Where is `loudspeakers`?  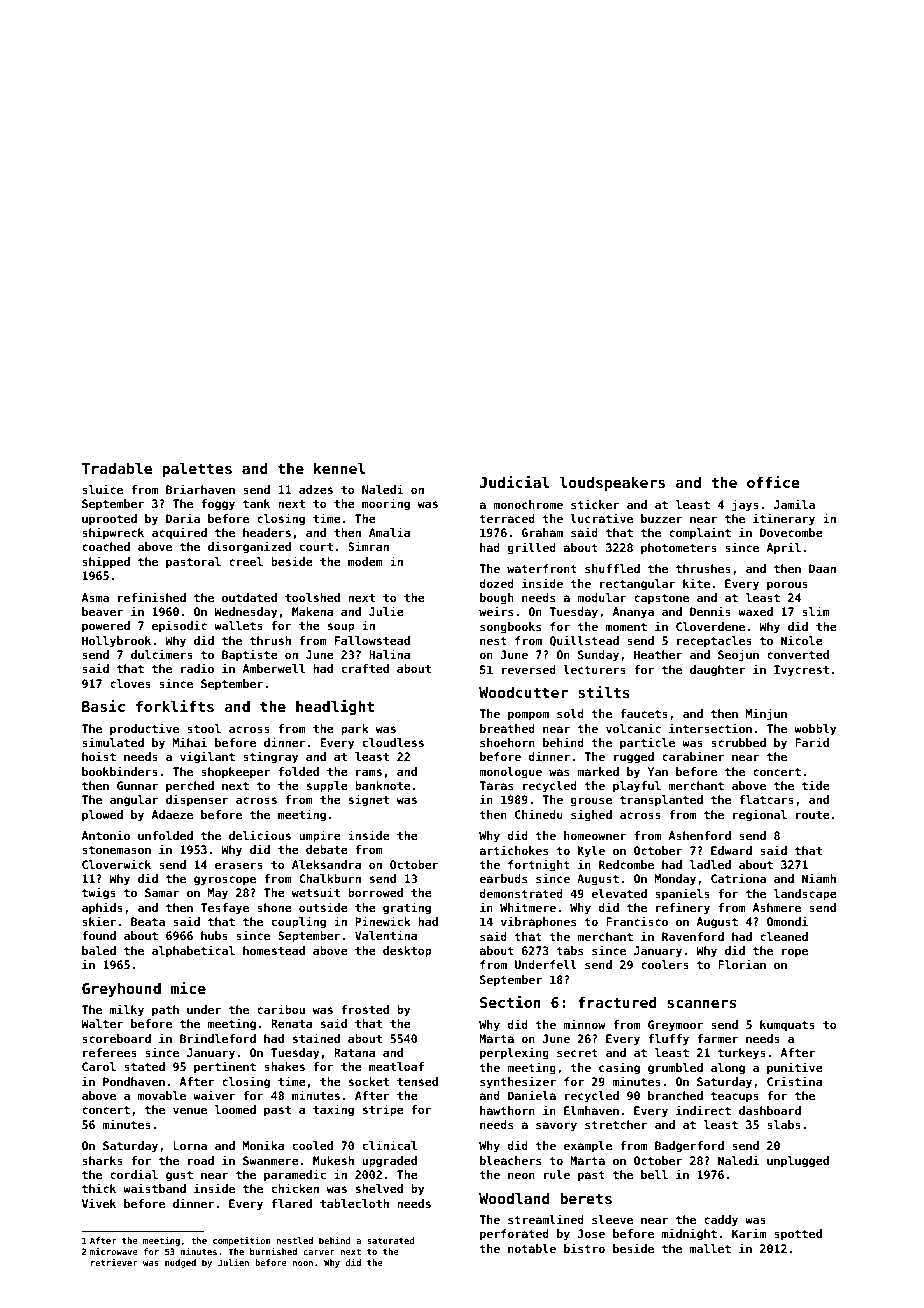 loudspeakers is located at coordinates (612, 483).
